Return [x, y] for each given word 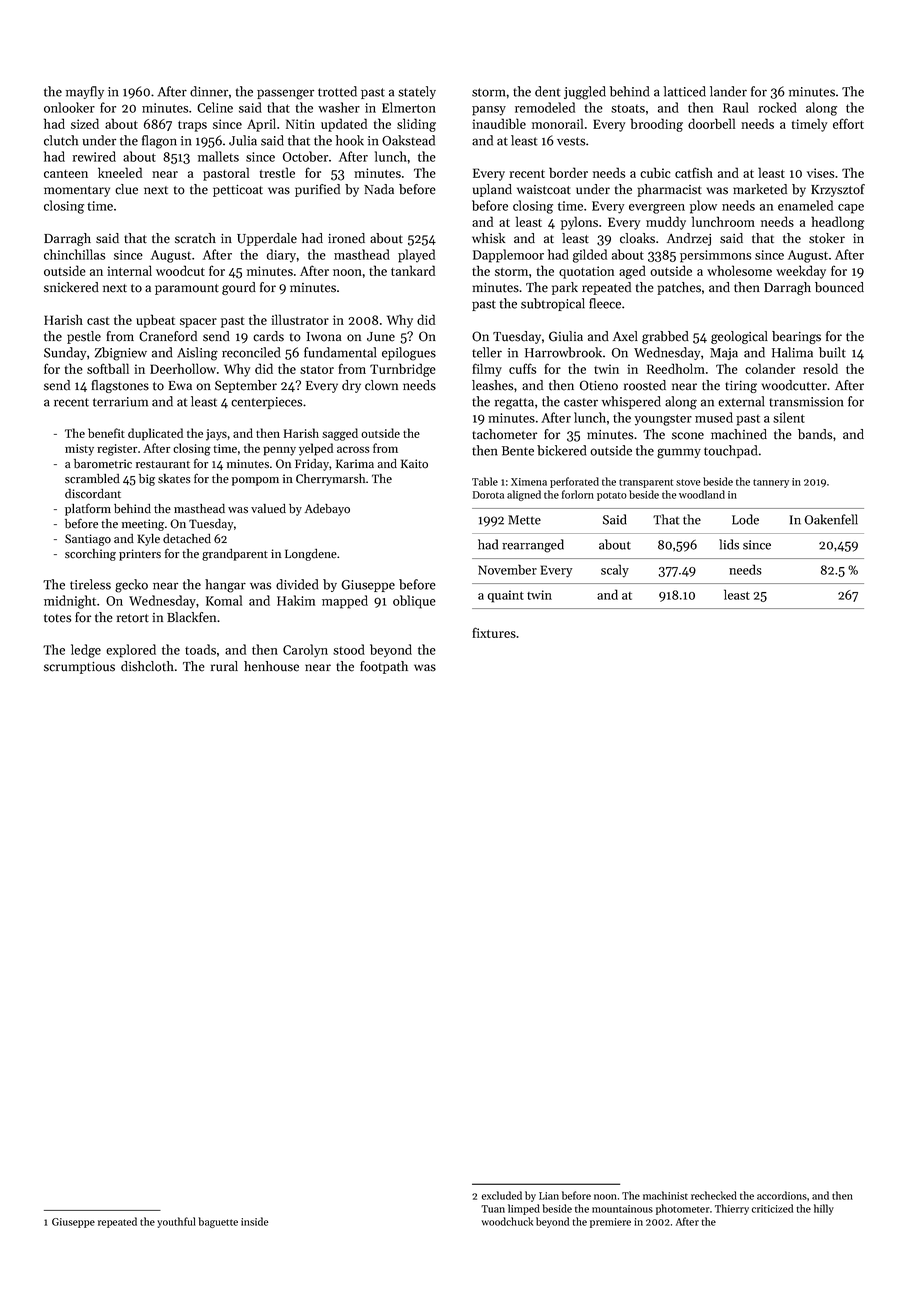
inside [254, 1221]
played [416, 256]
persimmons [715, 256]
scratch [195, 238]
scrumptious [79, 668]
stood [349, 649]
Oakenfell [831, 519]
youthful [176, 1222]
